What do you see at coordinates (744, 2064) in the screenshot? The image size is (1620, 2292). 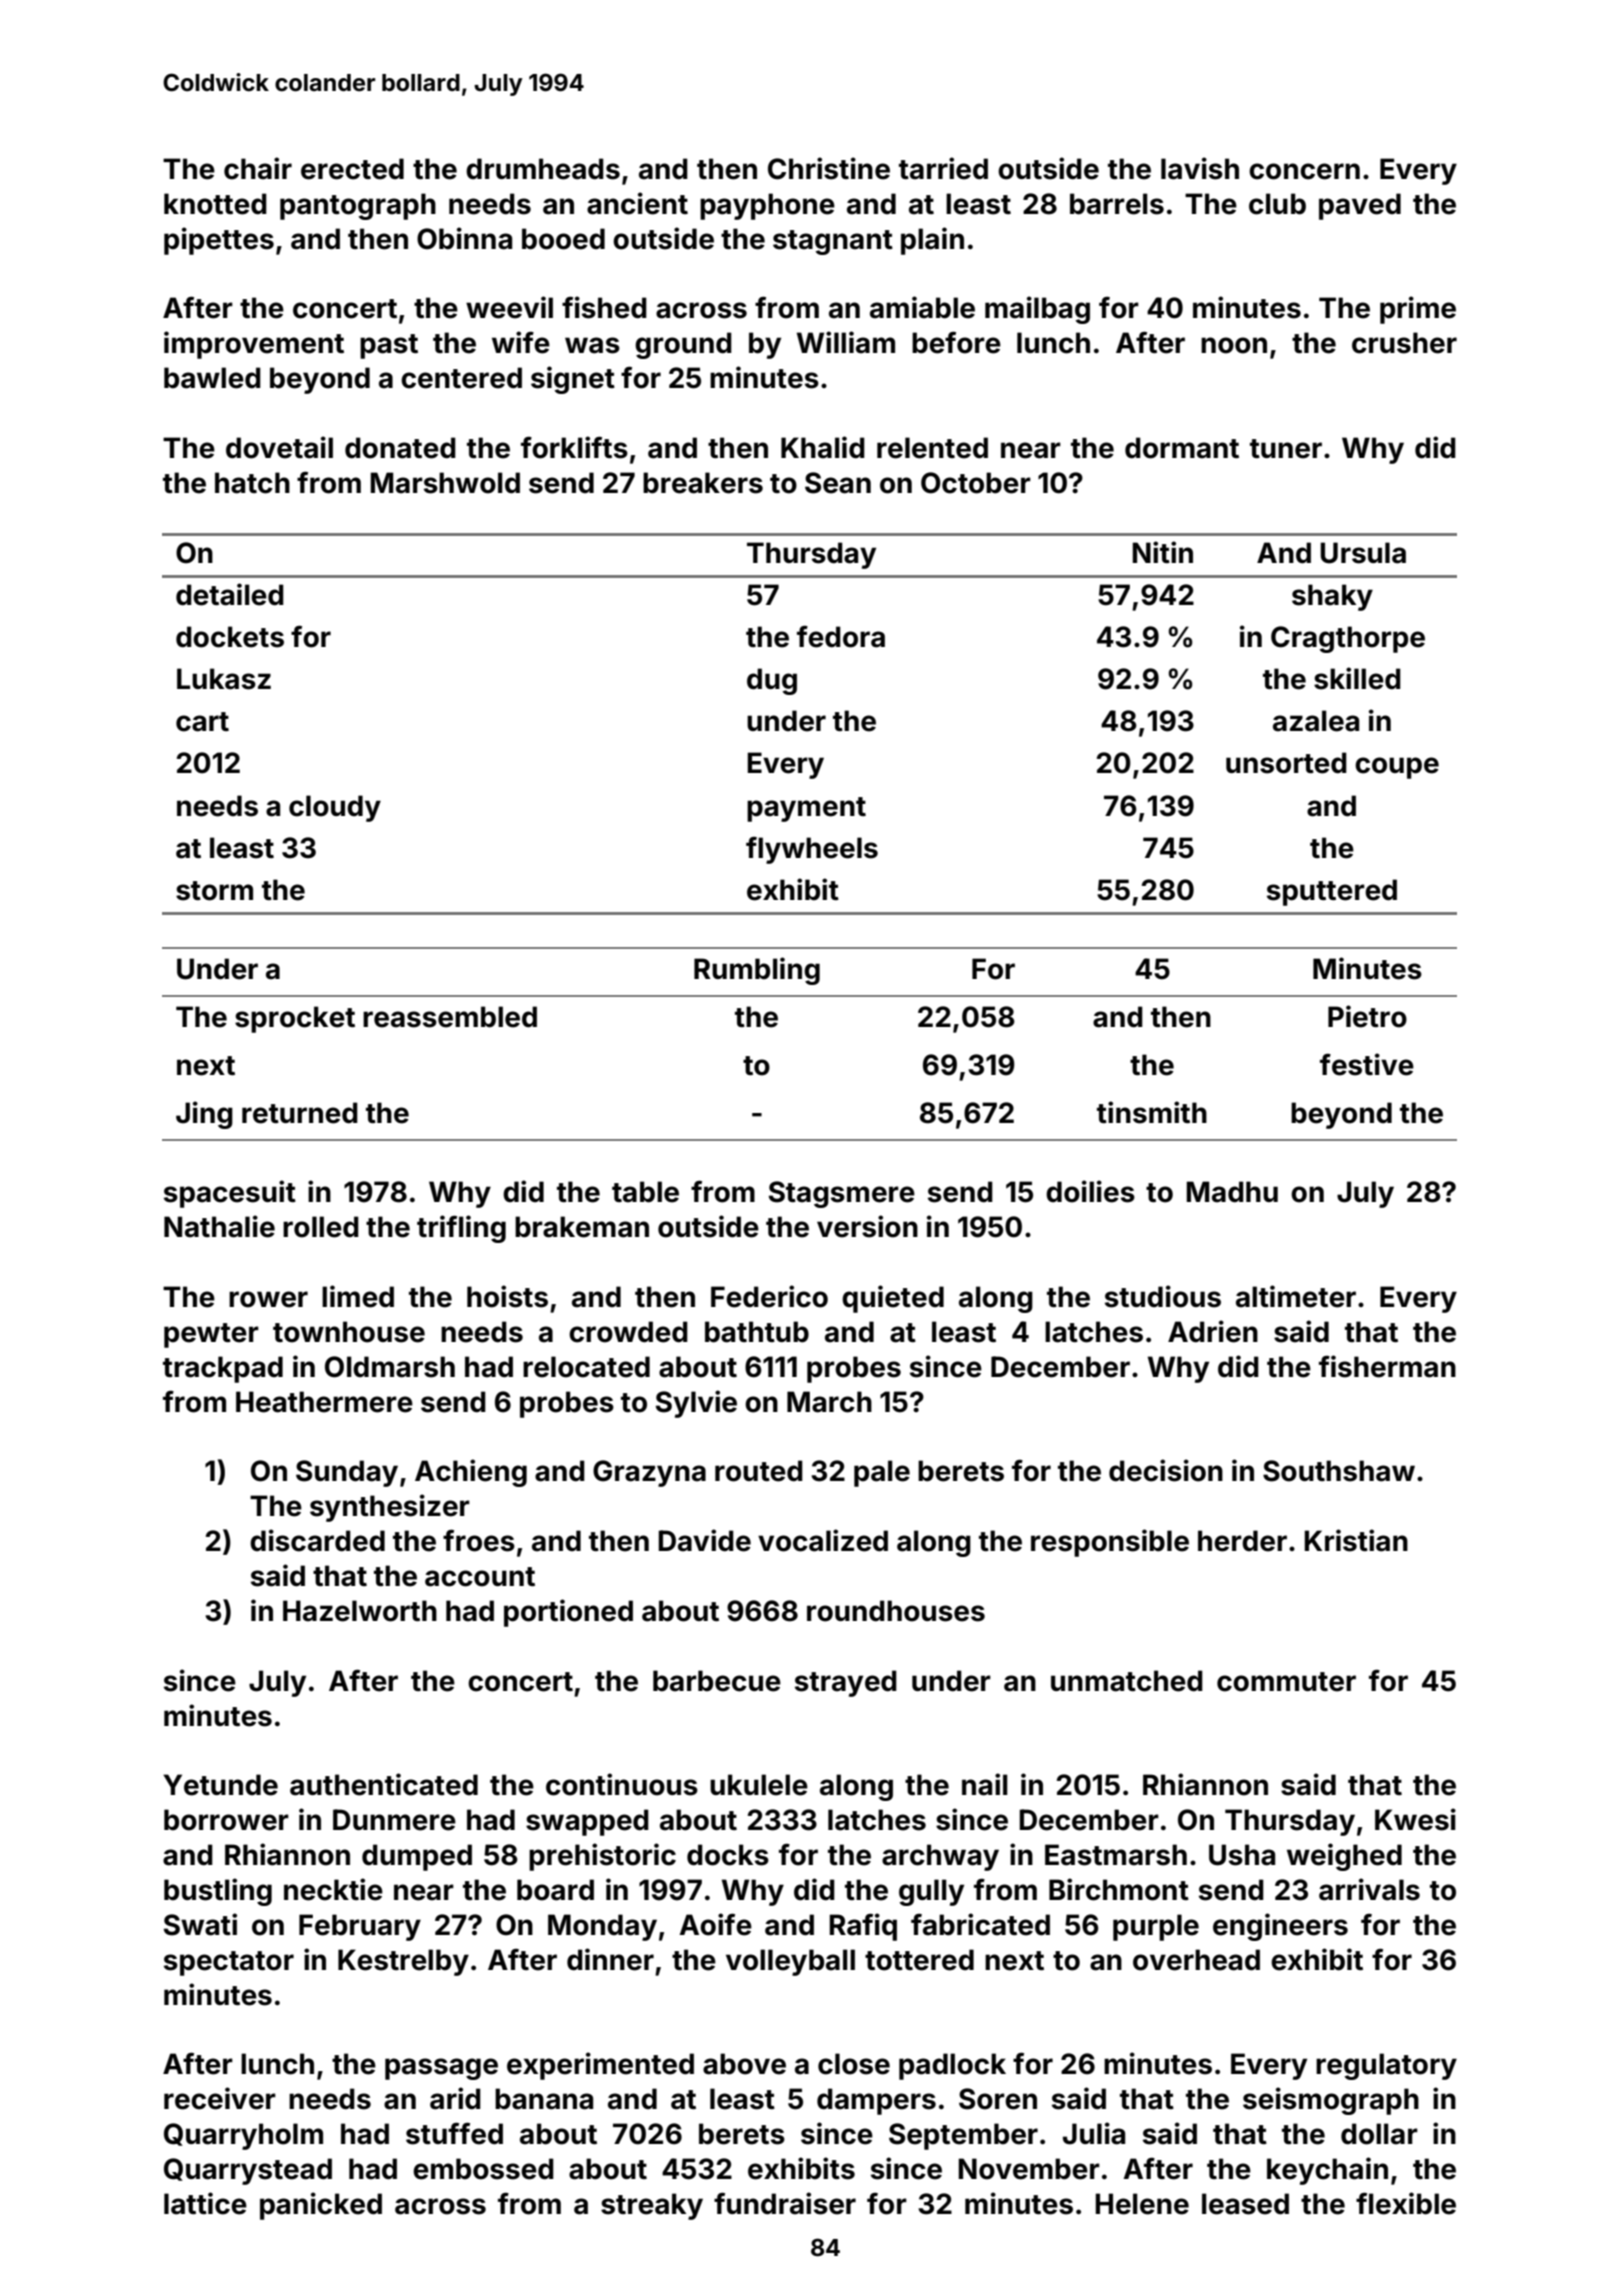 I see `above` at bounding box center [744, 2064].
